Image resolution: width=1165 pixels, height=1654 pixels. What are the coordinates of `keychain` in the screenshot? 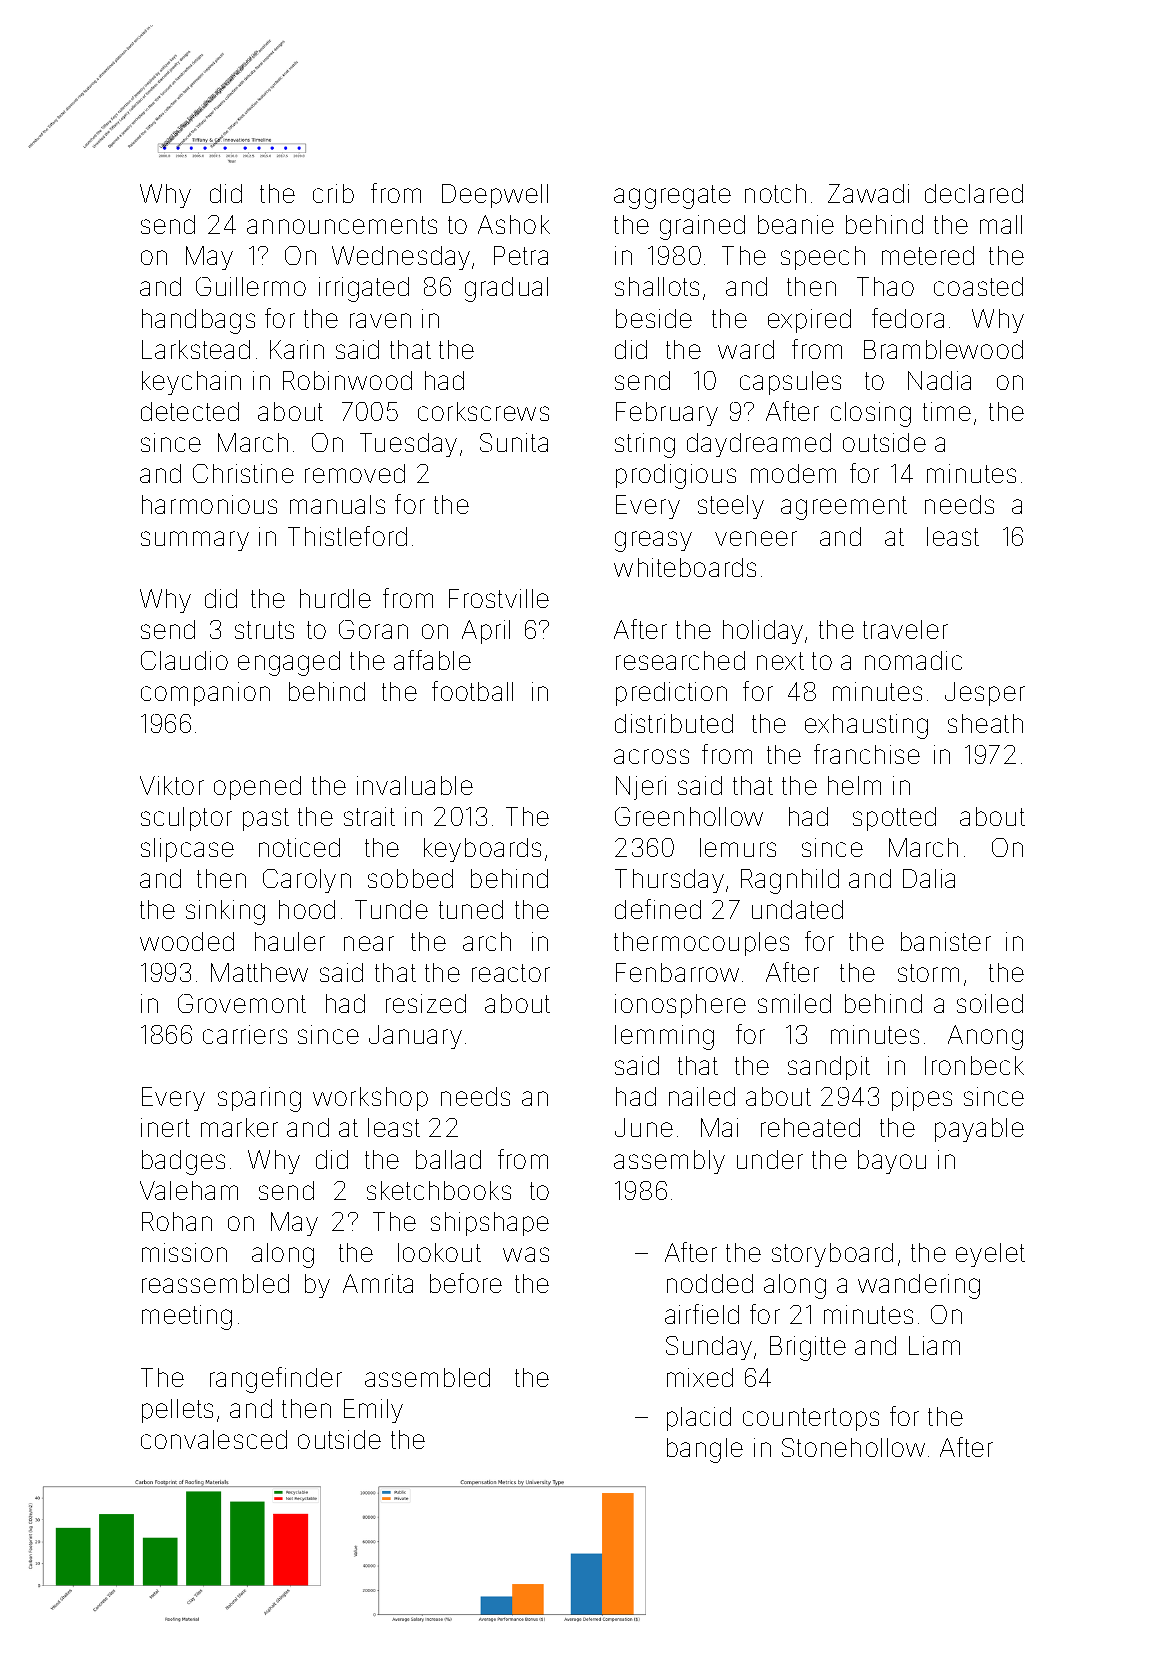 It's located at (191, 383).
